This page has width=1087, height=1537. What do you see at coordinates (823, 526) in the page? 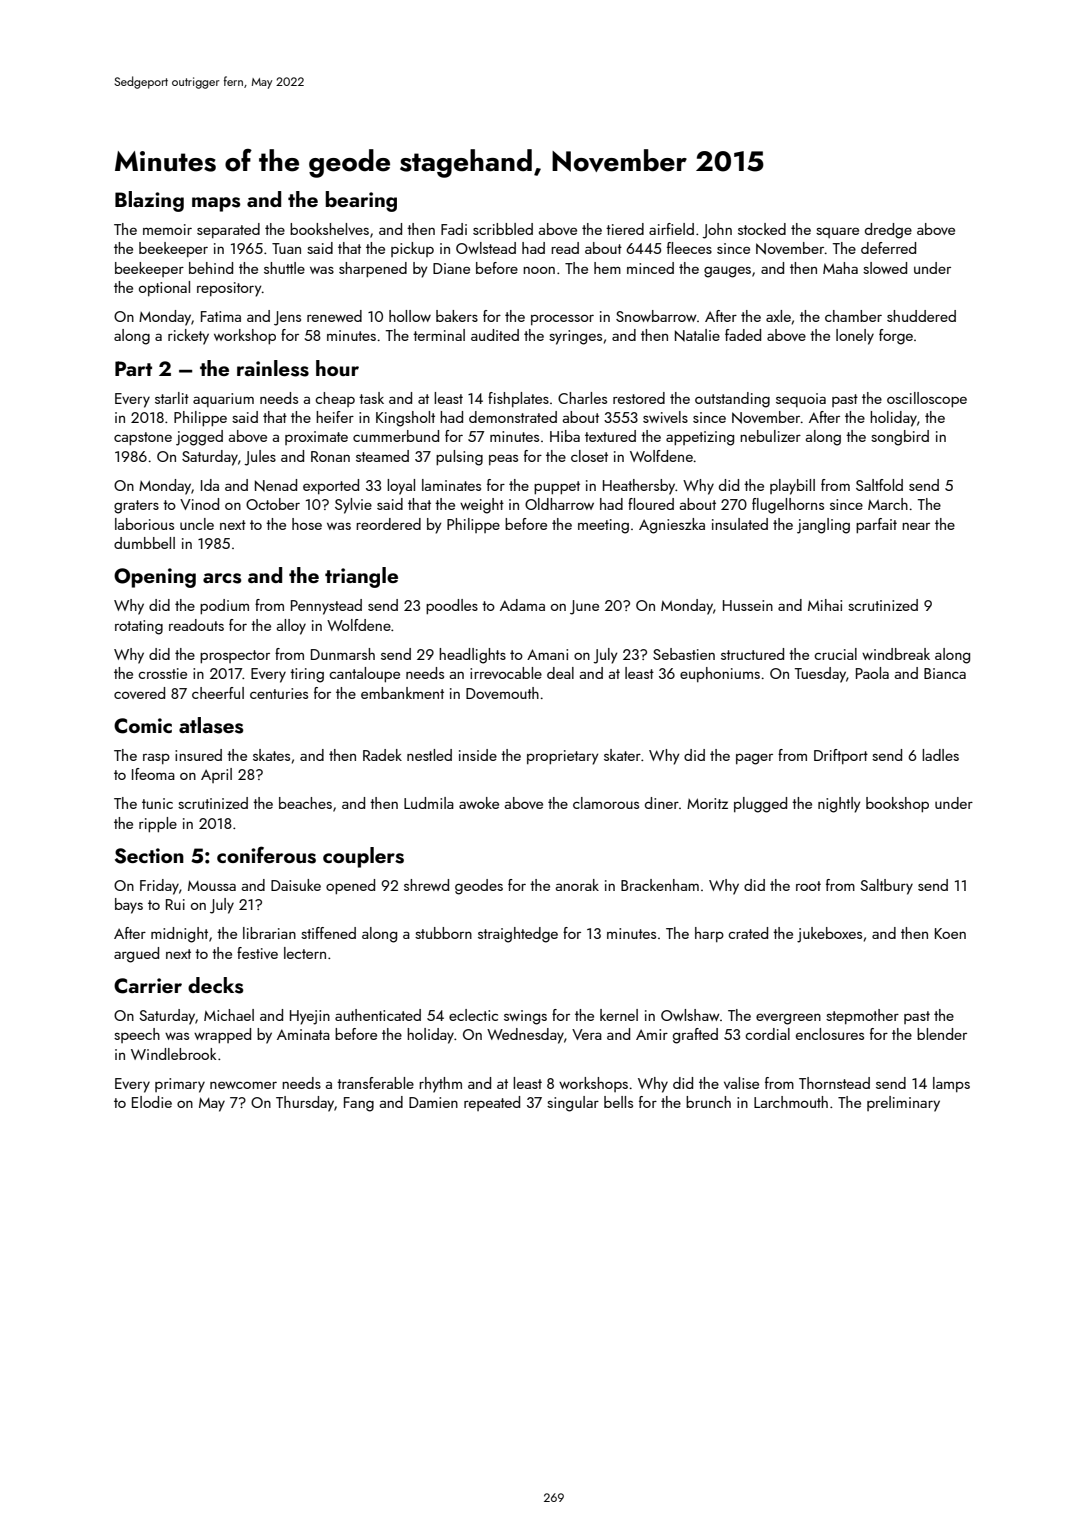
I see `jangling` at bounding box center [823, 526].
